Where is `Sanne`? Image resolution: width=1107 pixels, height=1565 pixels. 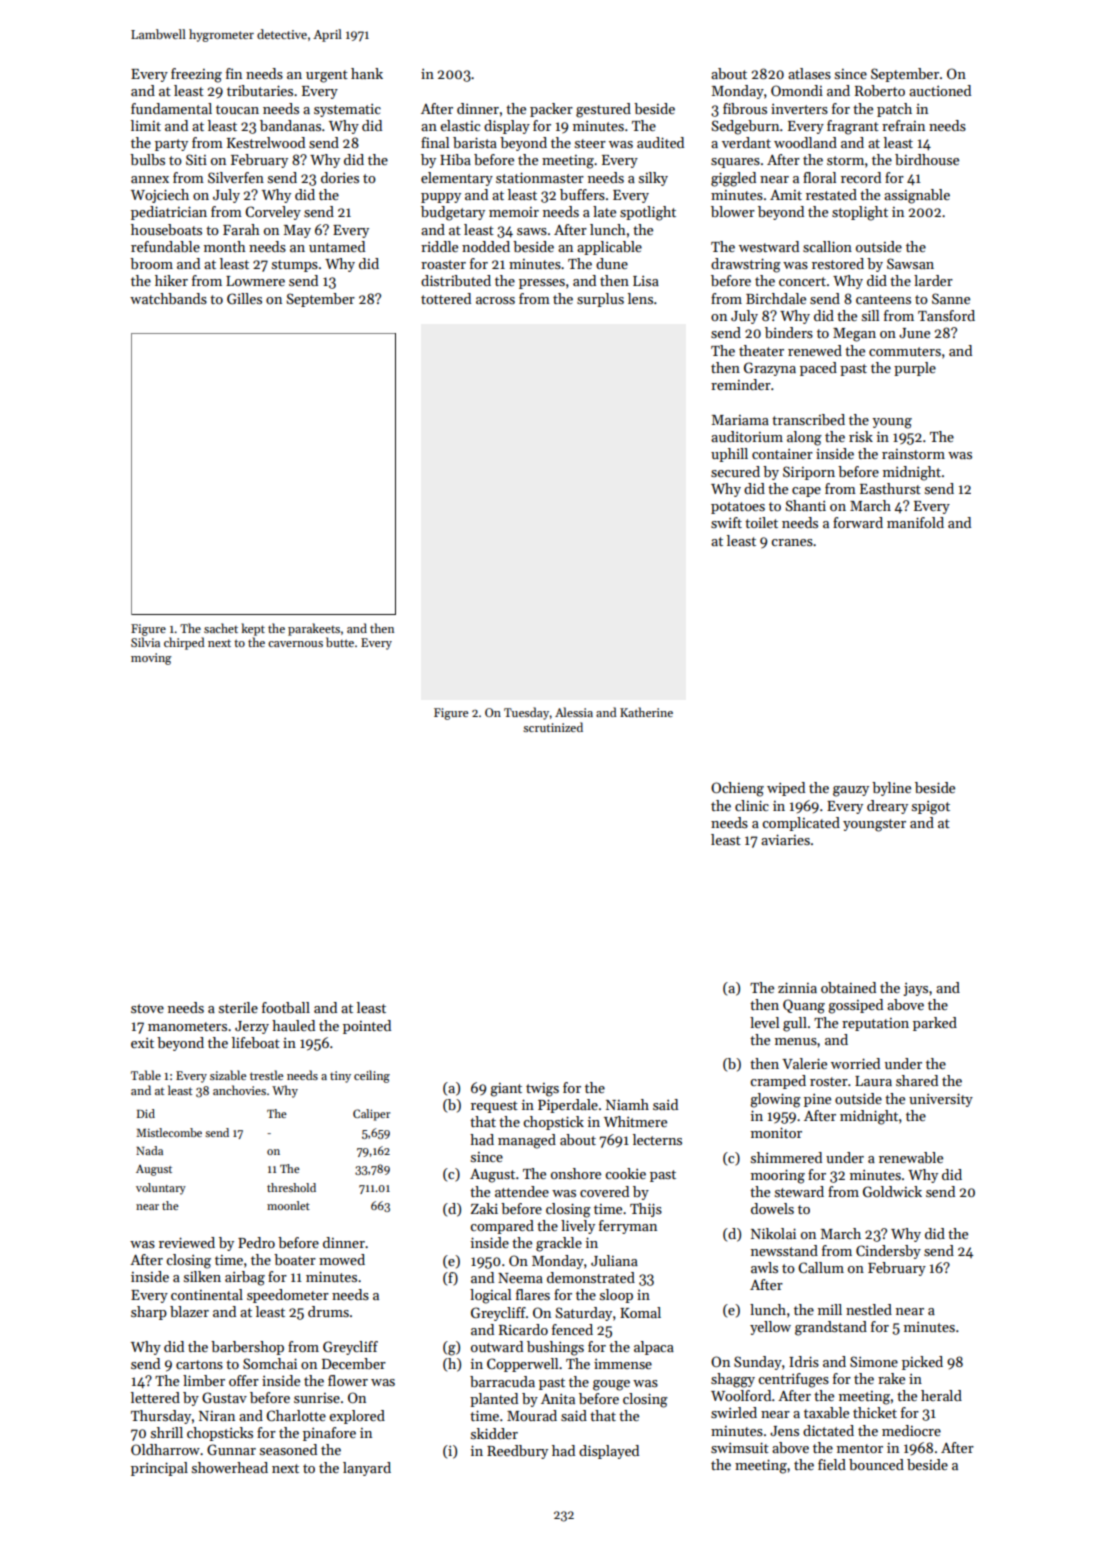 Sanne is located at coordinates (951, 298).
